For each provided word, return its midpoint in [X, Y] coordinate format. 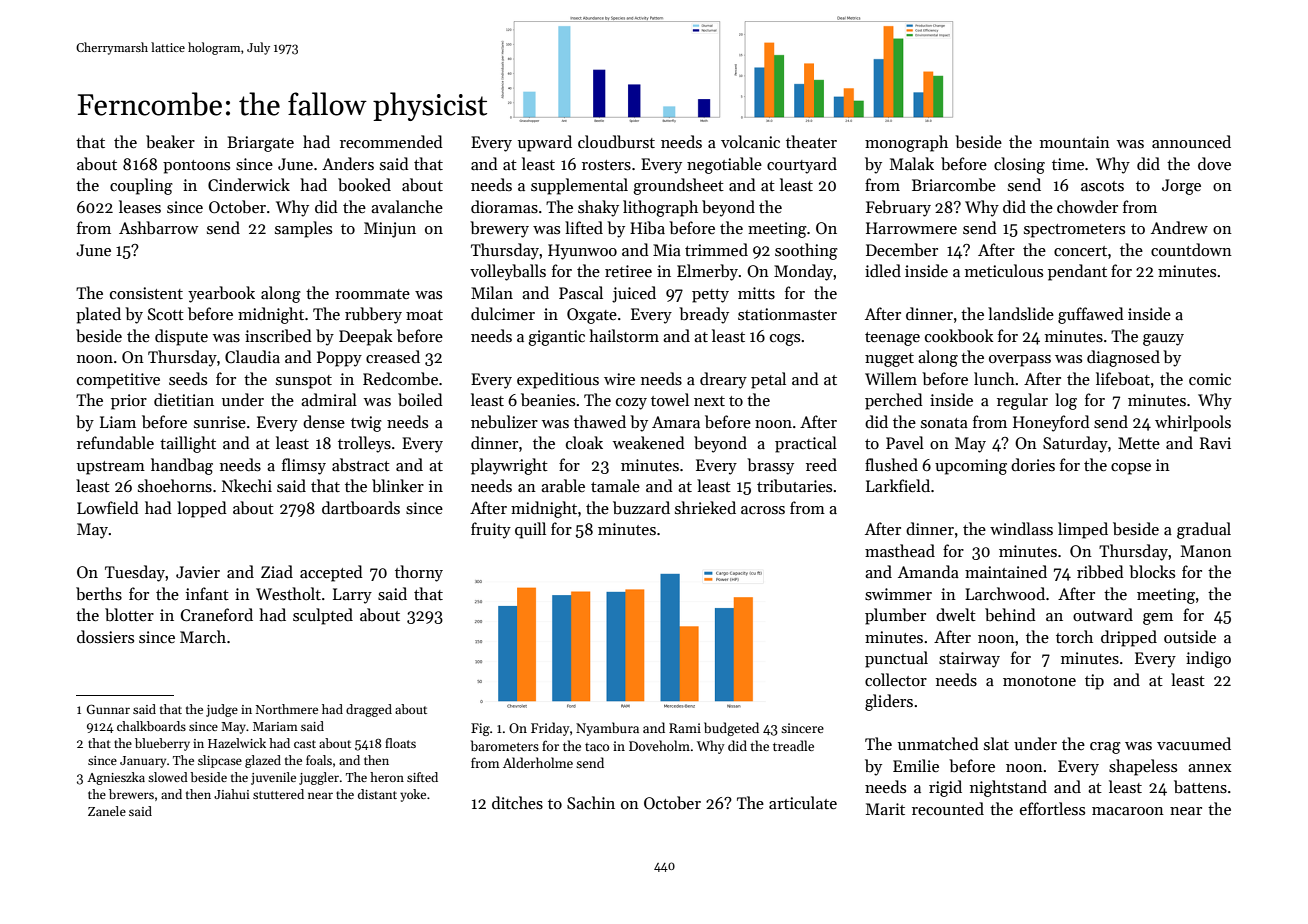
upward [545, 143]
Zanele [107, 811]
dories [1033, 464]
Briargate [260, 144]
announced [1191, 141]
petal [768, 380]
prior [129, 402]
